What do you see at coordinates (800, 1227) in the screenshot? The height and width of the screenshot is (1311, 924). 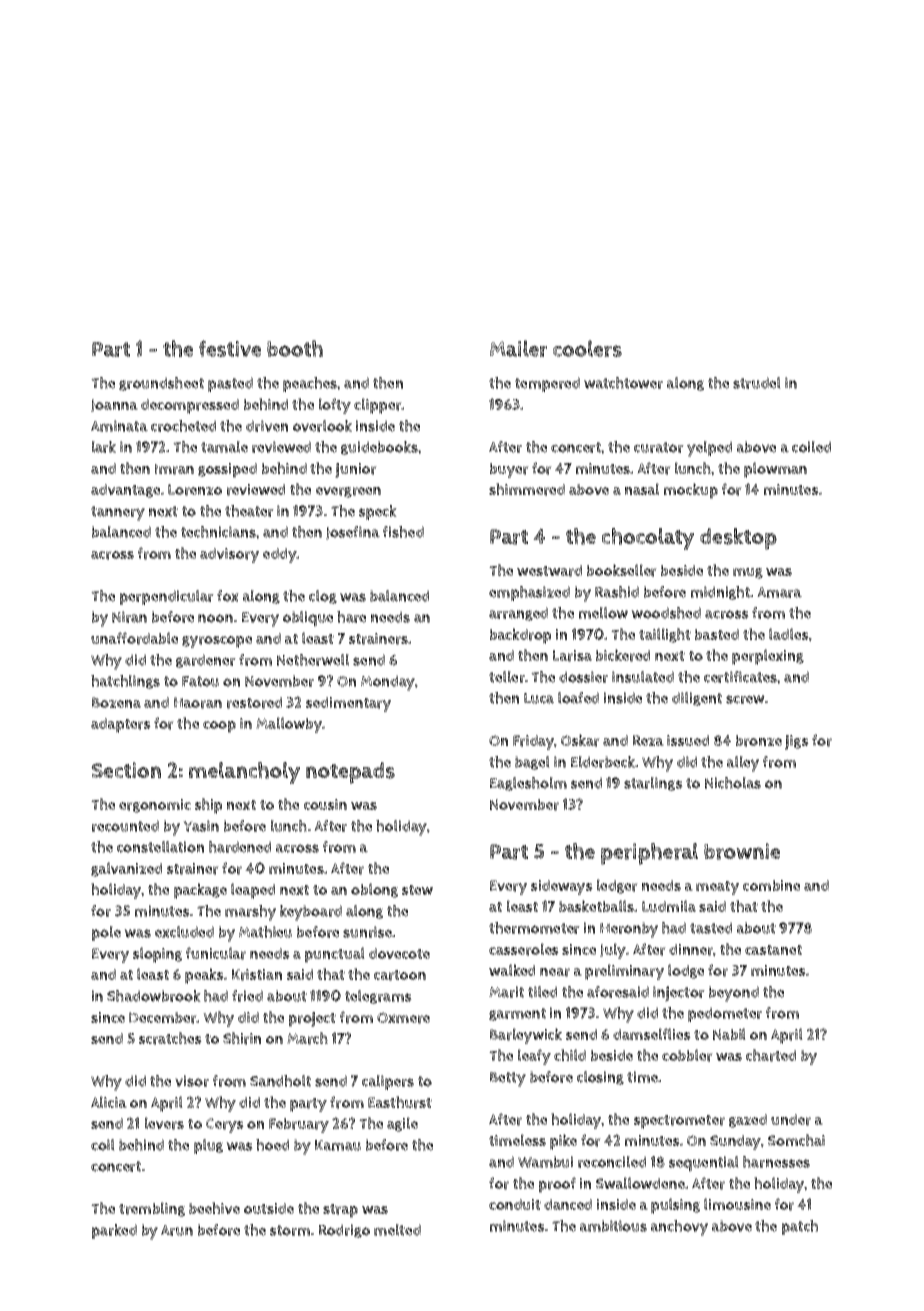 I see `patch` at bounding box center [800, 1227].
